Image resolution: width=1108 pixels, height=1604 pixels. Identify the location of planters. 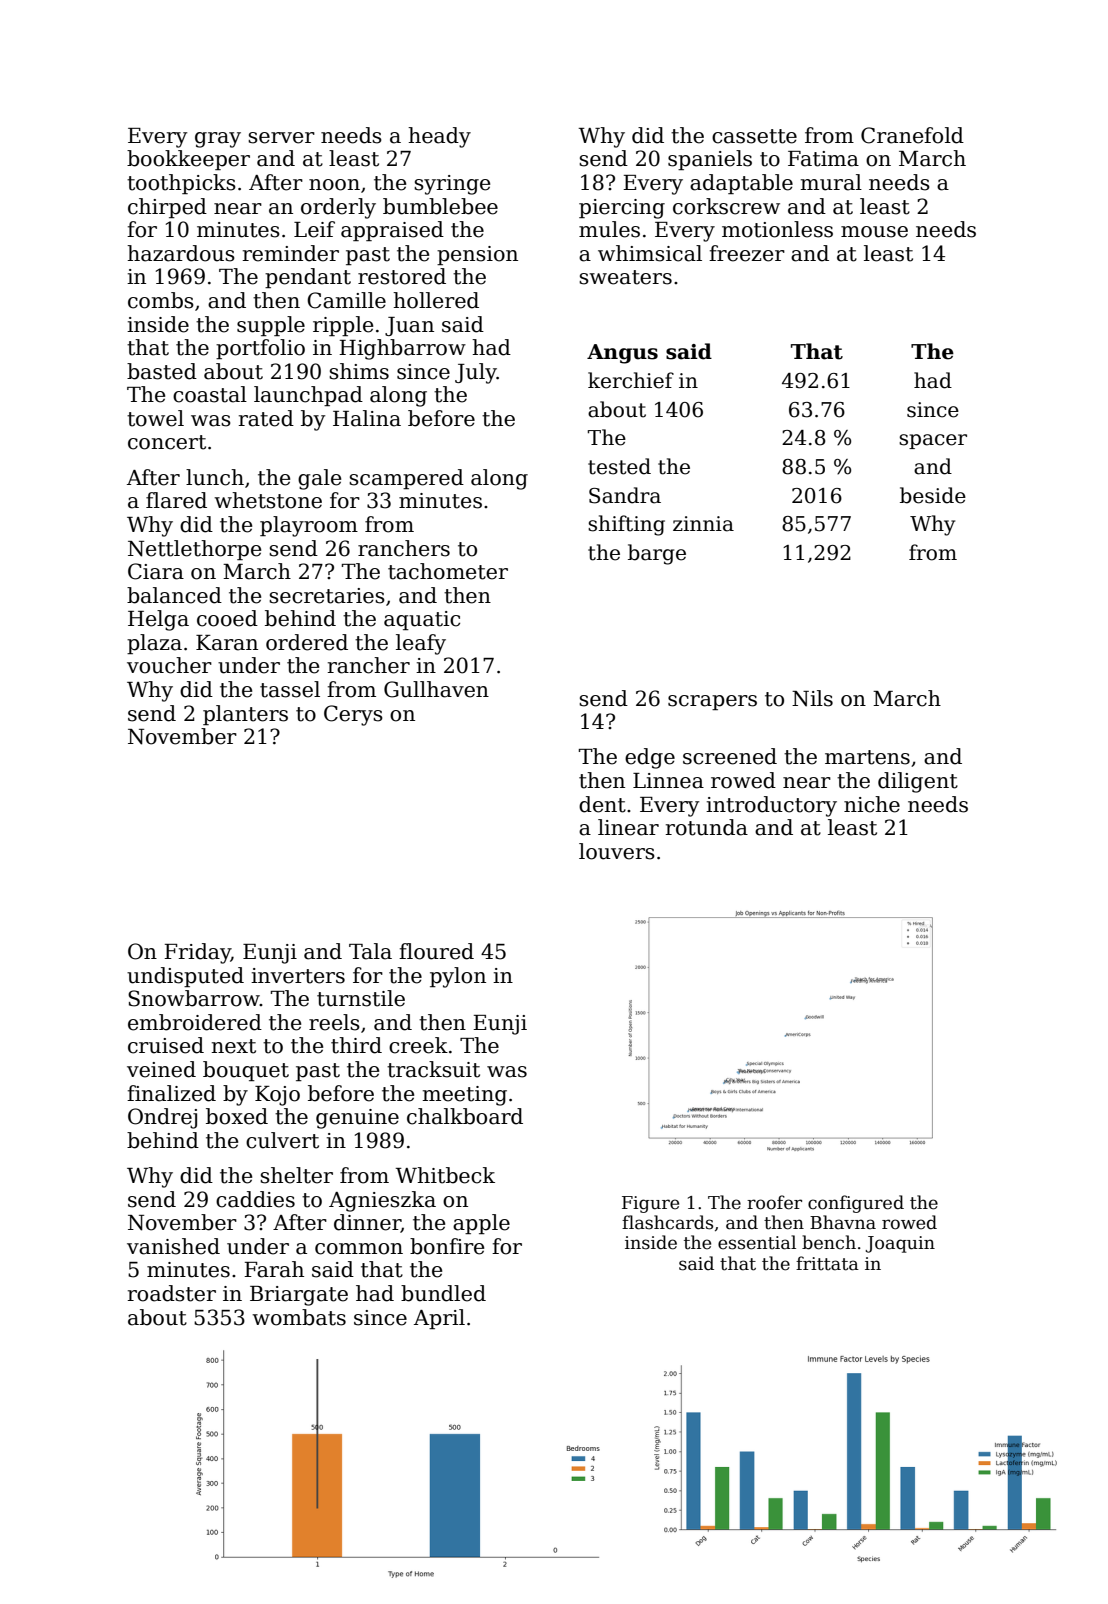
(245, 715).
